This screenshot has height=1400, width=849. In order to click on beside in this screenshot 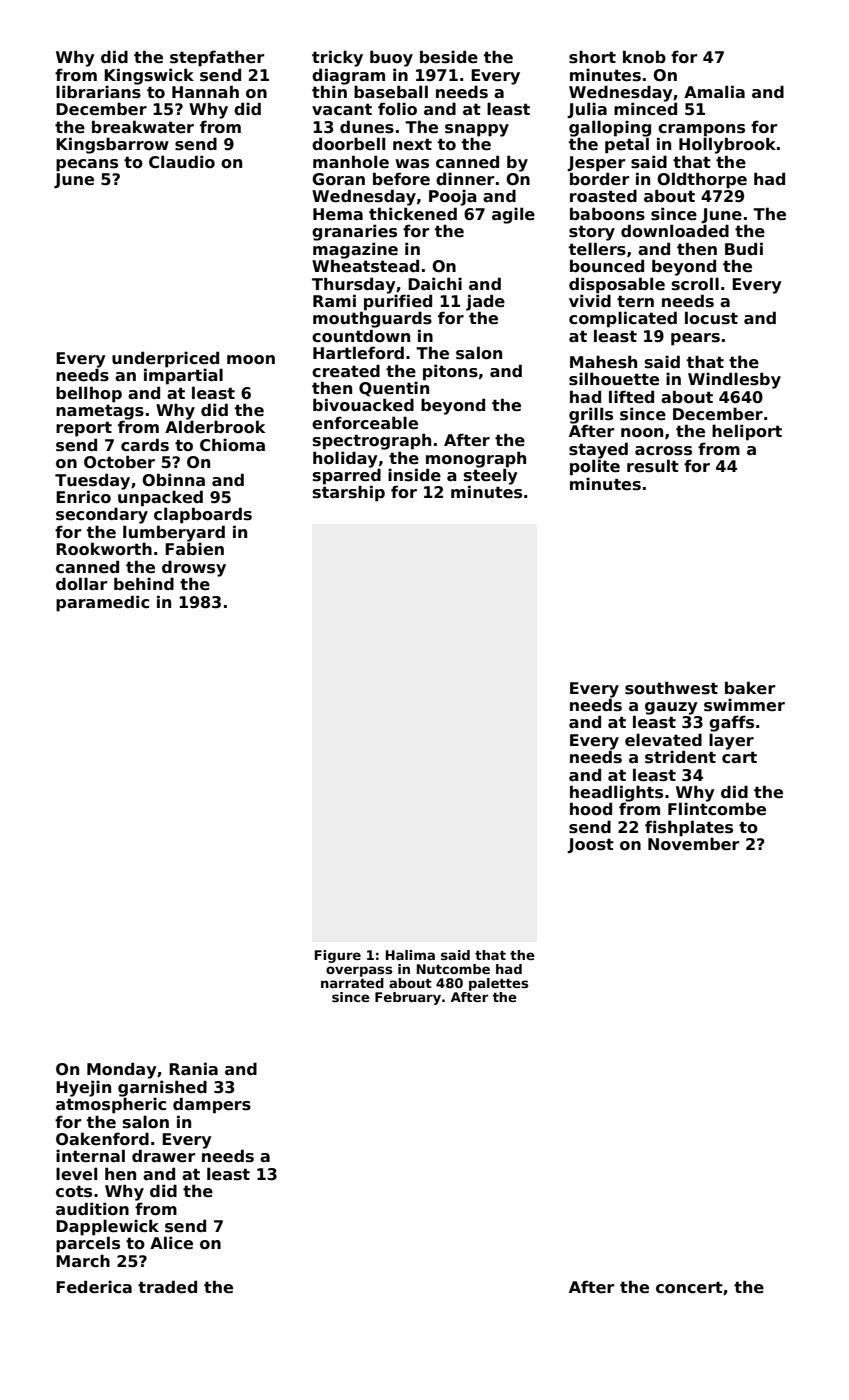, I will do `click(449, 57)`.
